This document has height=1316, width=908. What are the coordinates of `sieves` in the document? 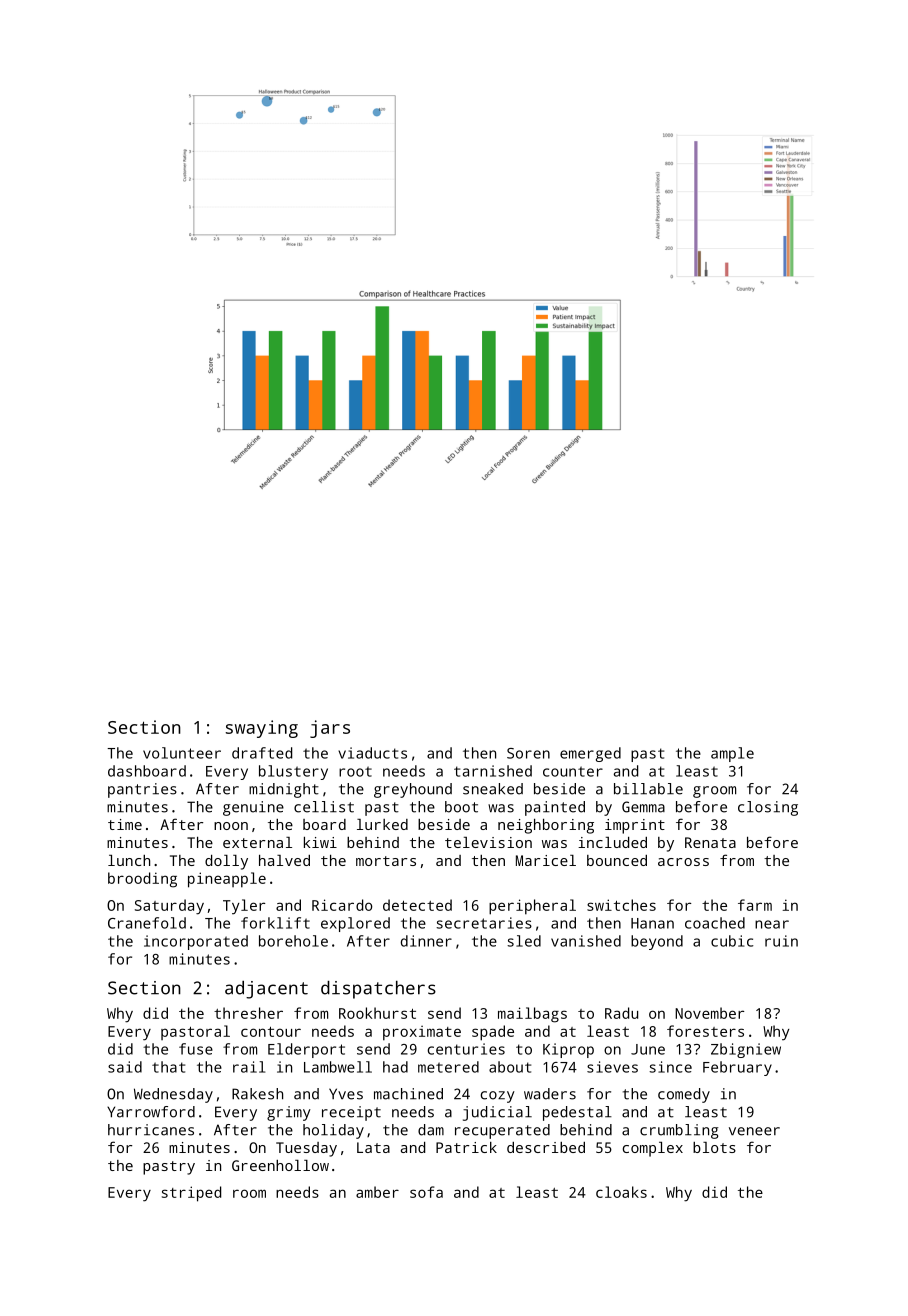 It's located at (612, 1067).
